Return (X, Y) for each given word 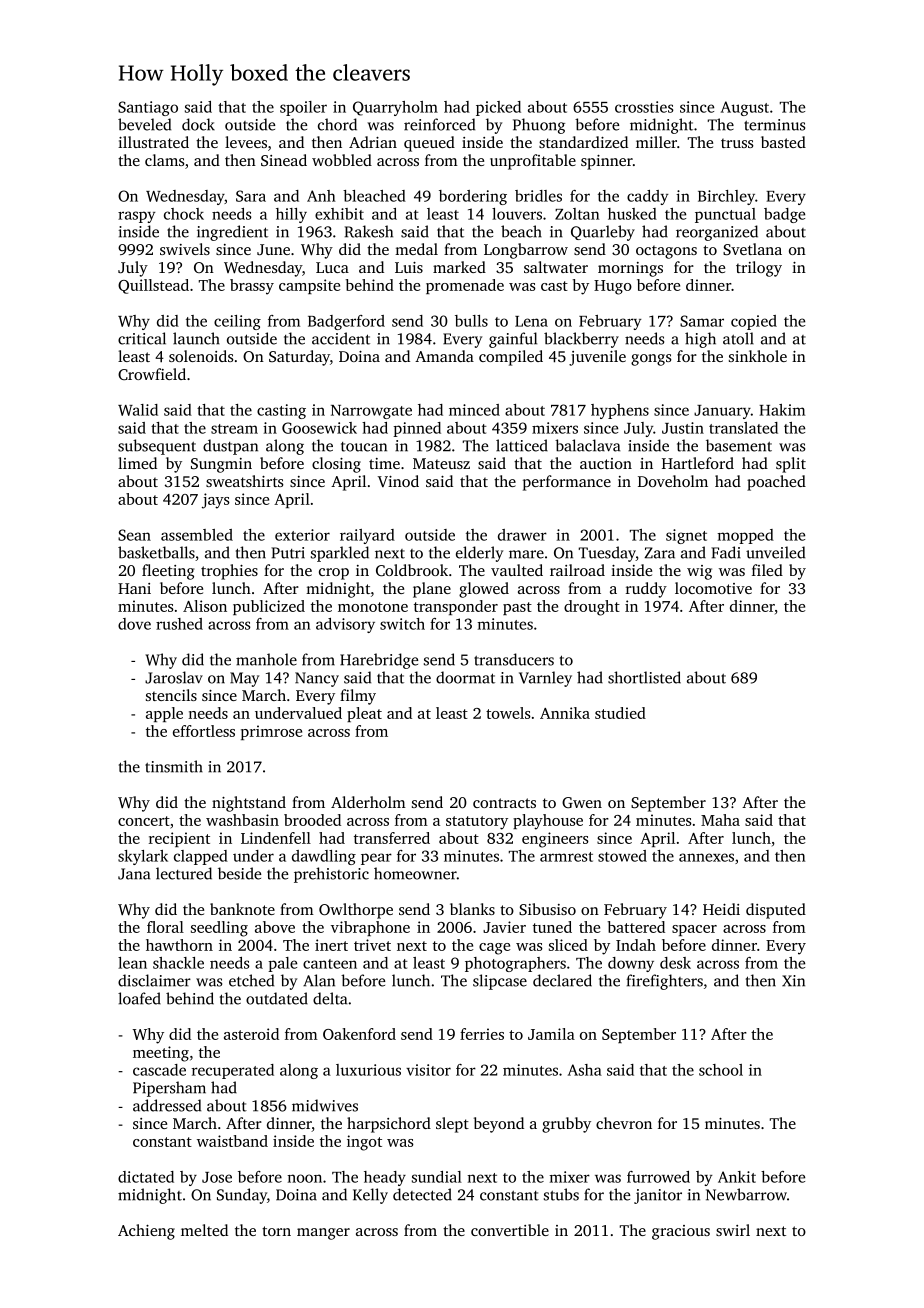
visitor (428, 1070)
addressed (167, 1105)
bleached (374, 196)
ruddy (646, 590)
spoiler (303, 108)
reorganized (717, 233)
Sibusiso (547, 909)
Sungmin (221, 465)
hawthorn (179, 945)
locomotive (713, 588)
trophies (229, 572)
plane (432, 590)
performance (567, 483)
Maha (720, 820)
